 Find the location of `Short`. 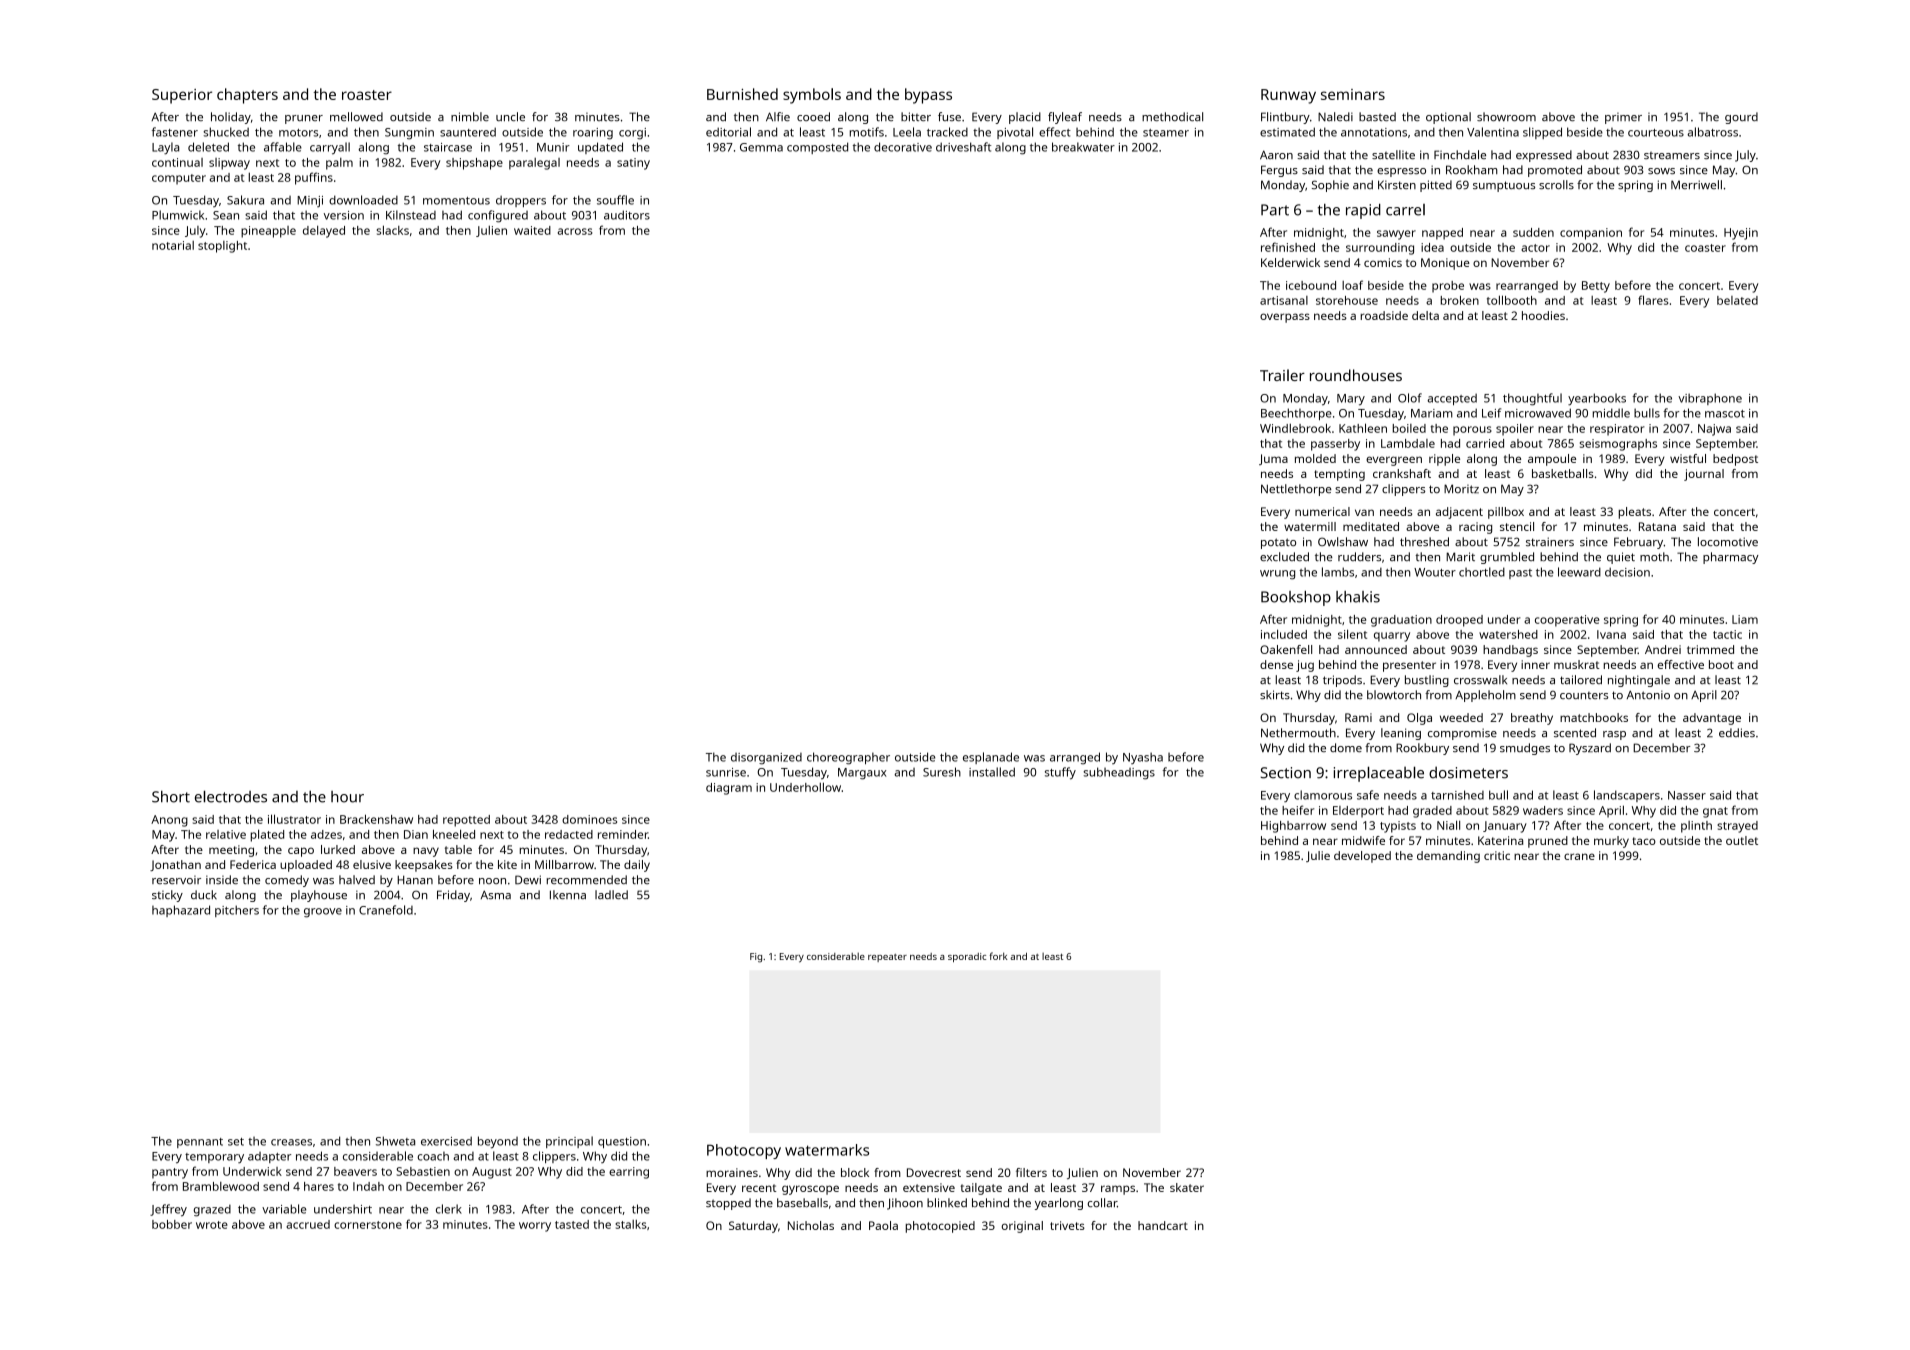

Short is located at coordinates (171, 797).
